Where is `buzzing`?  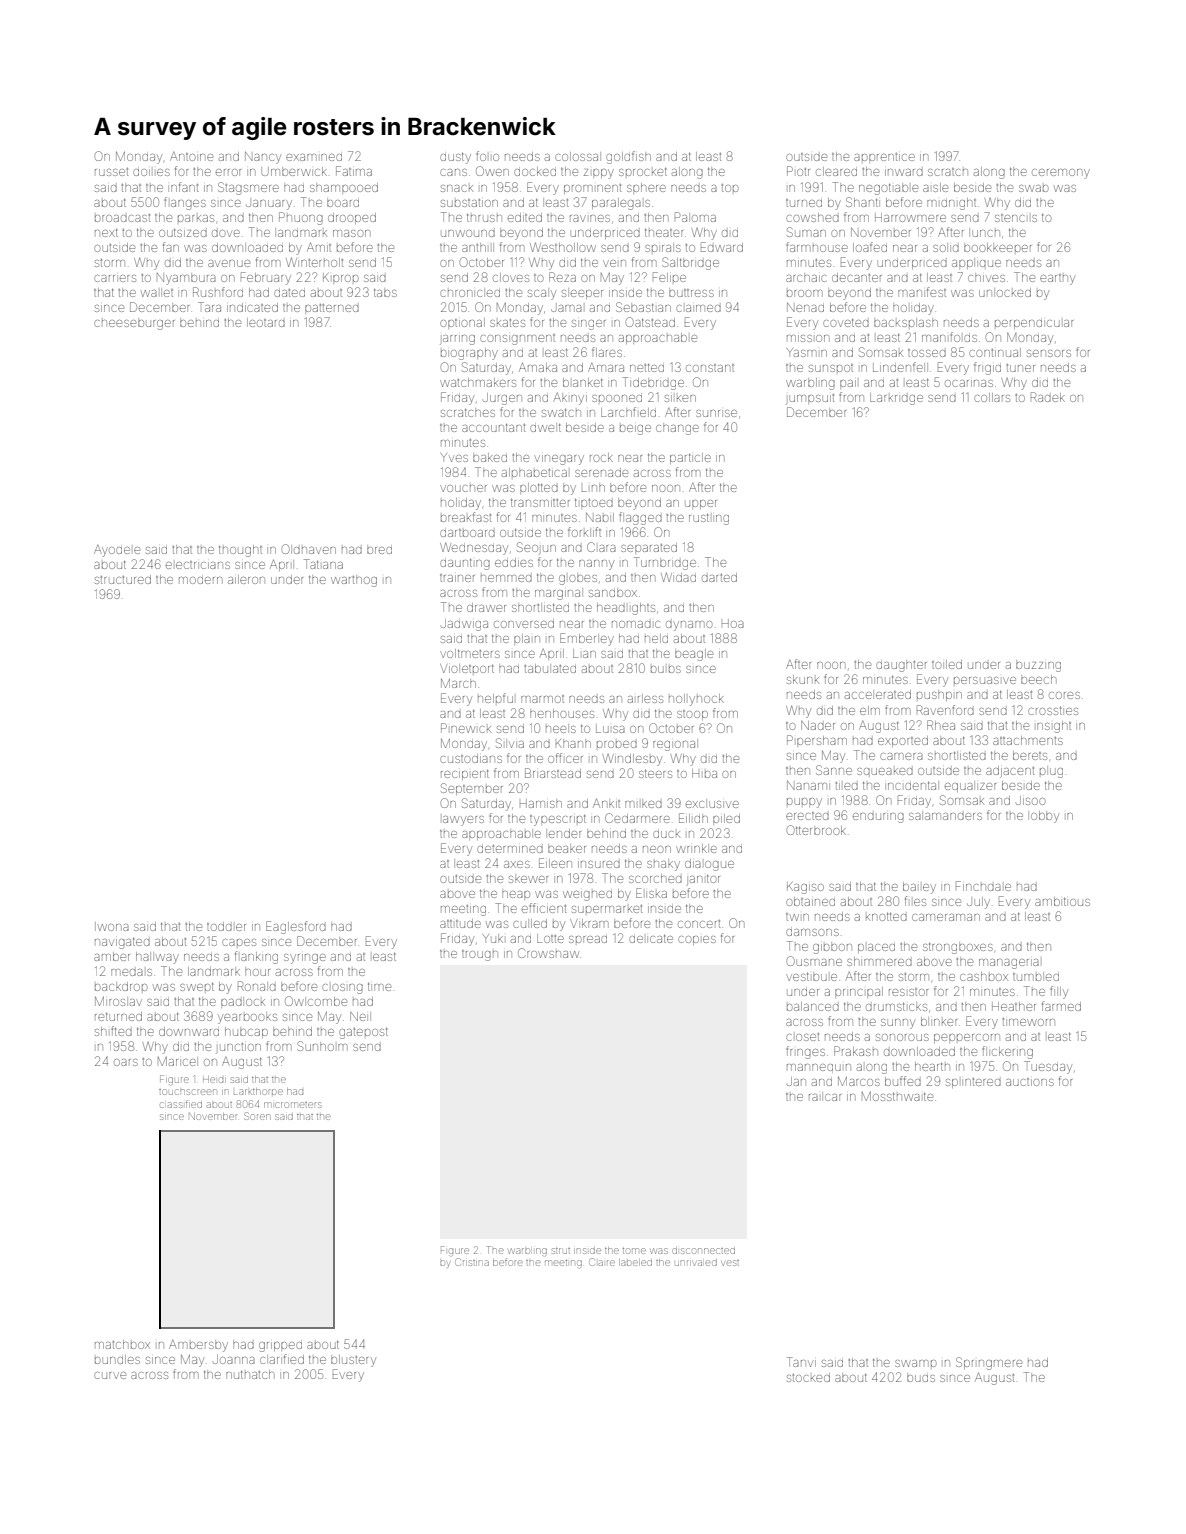
buzzing is located at coordinates (1038, 667).
